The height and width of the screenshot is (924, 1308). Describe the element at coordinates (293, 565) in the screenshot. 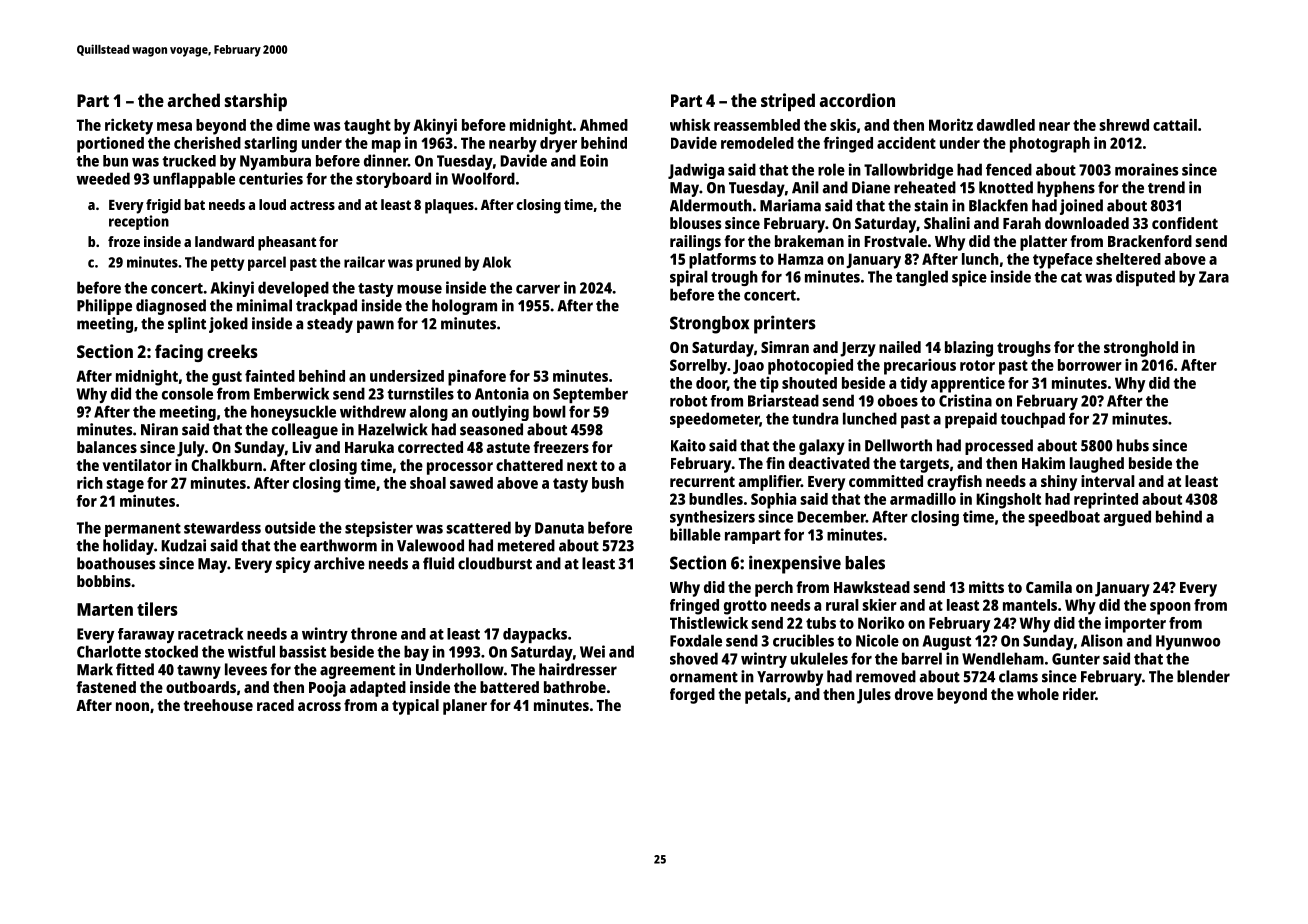

I see `spicy` at that location.
